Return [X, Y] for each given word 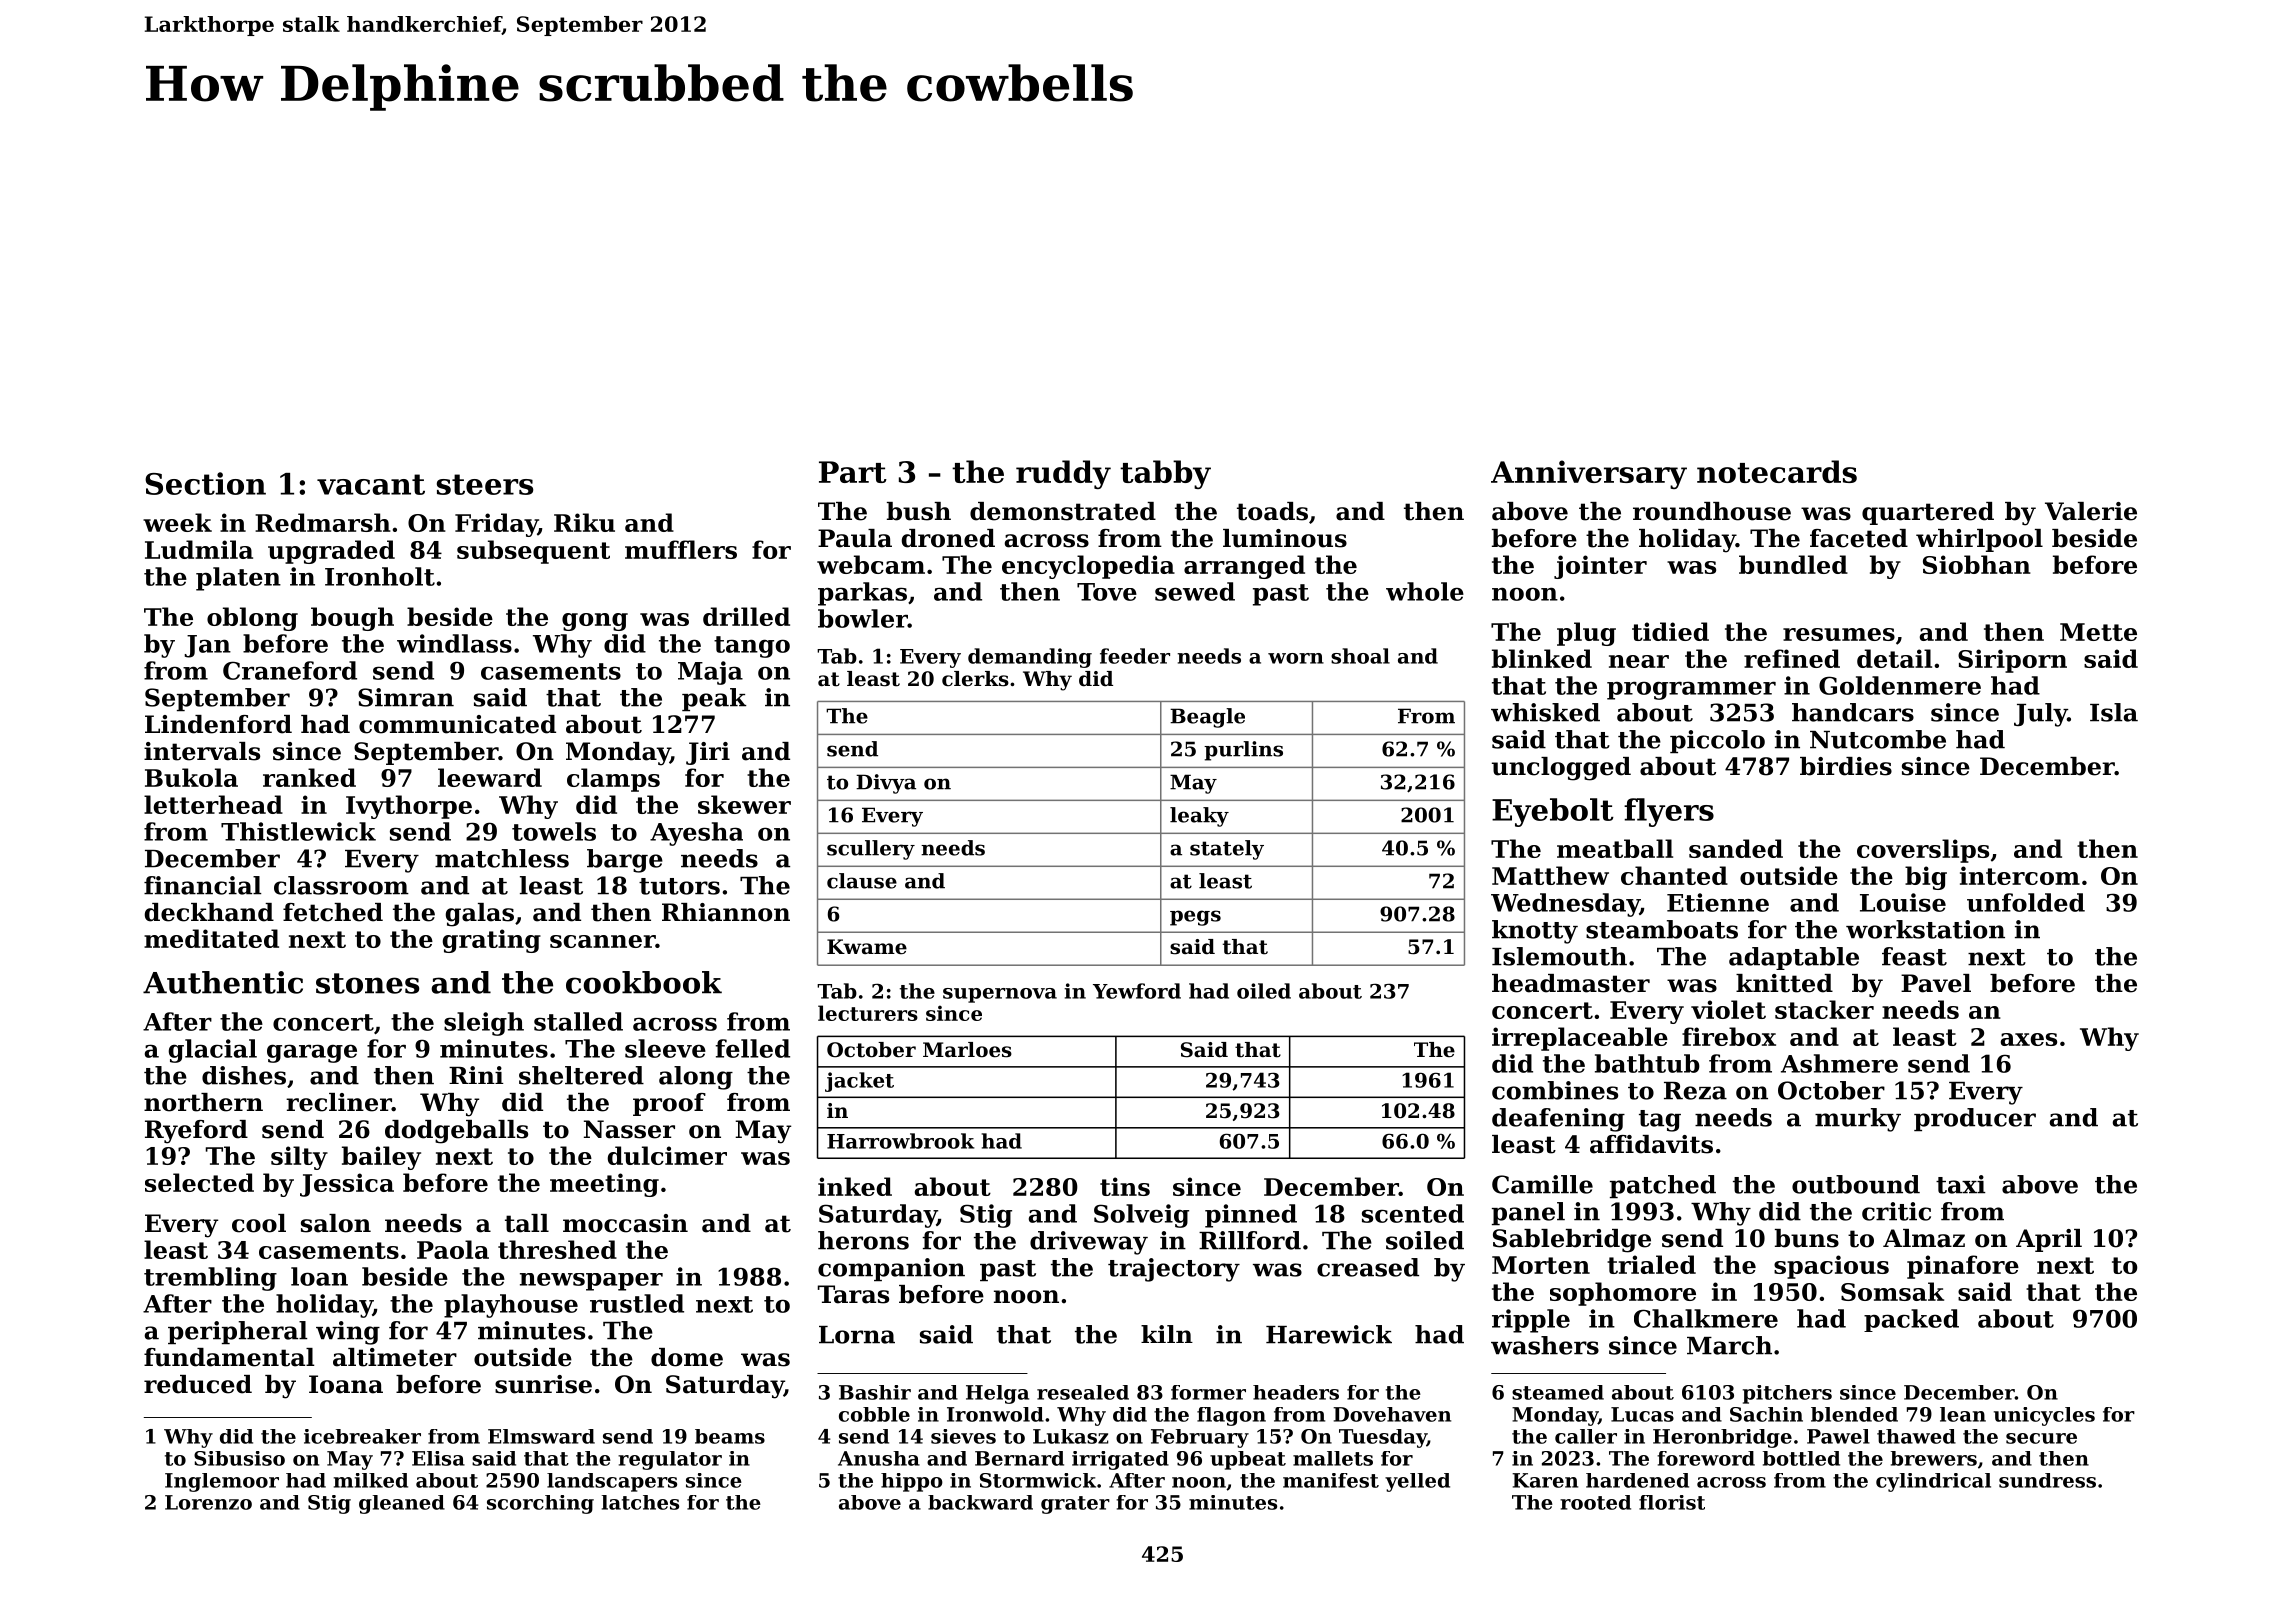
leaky [1199, 817]
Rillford [1250, 1240]
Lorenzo [208, 1502]
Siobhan [1977, 564]
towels [554, 831]
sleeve [665, 1048]
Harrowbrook [901, 1141]
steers [485, 484]
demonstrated [1063, 511]
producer [1975, 1119]
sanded [1736, 848]
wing [348, 1333]
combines [1555, 1090]
